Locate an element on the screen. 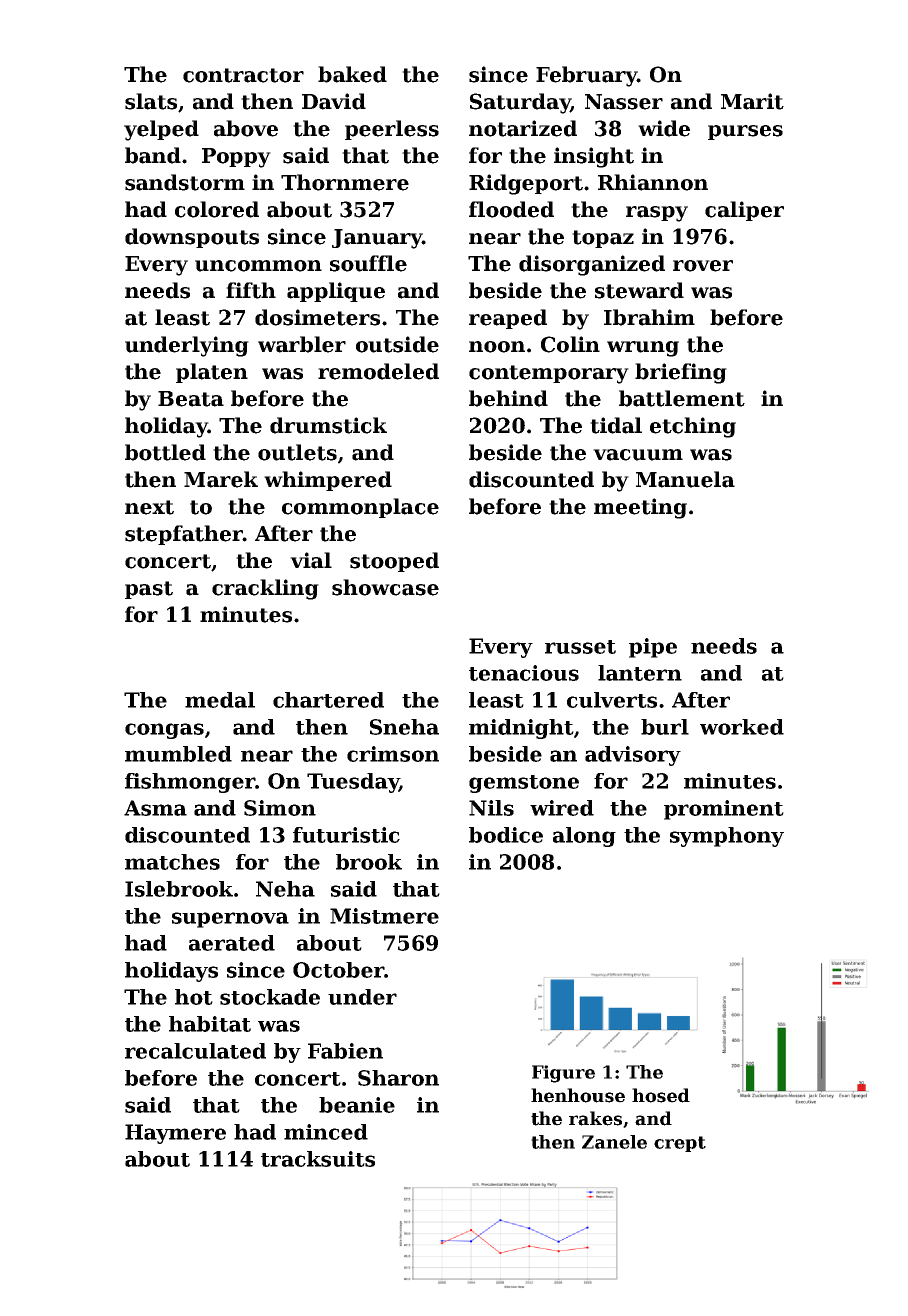  Poppy is located at coordinates (236, 158).
